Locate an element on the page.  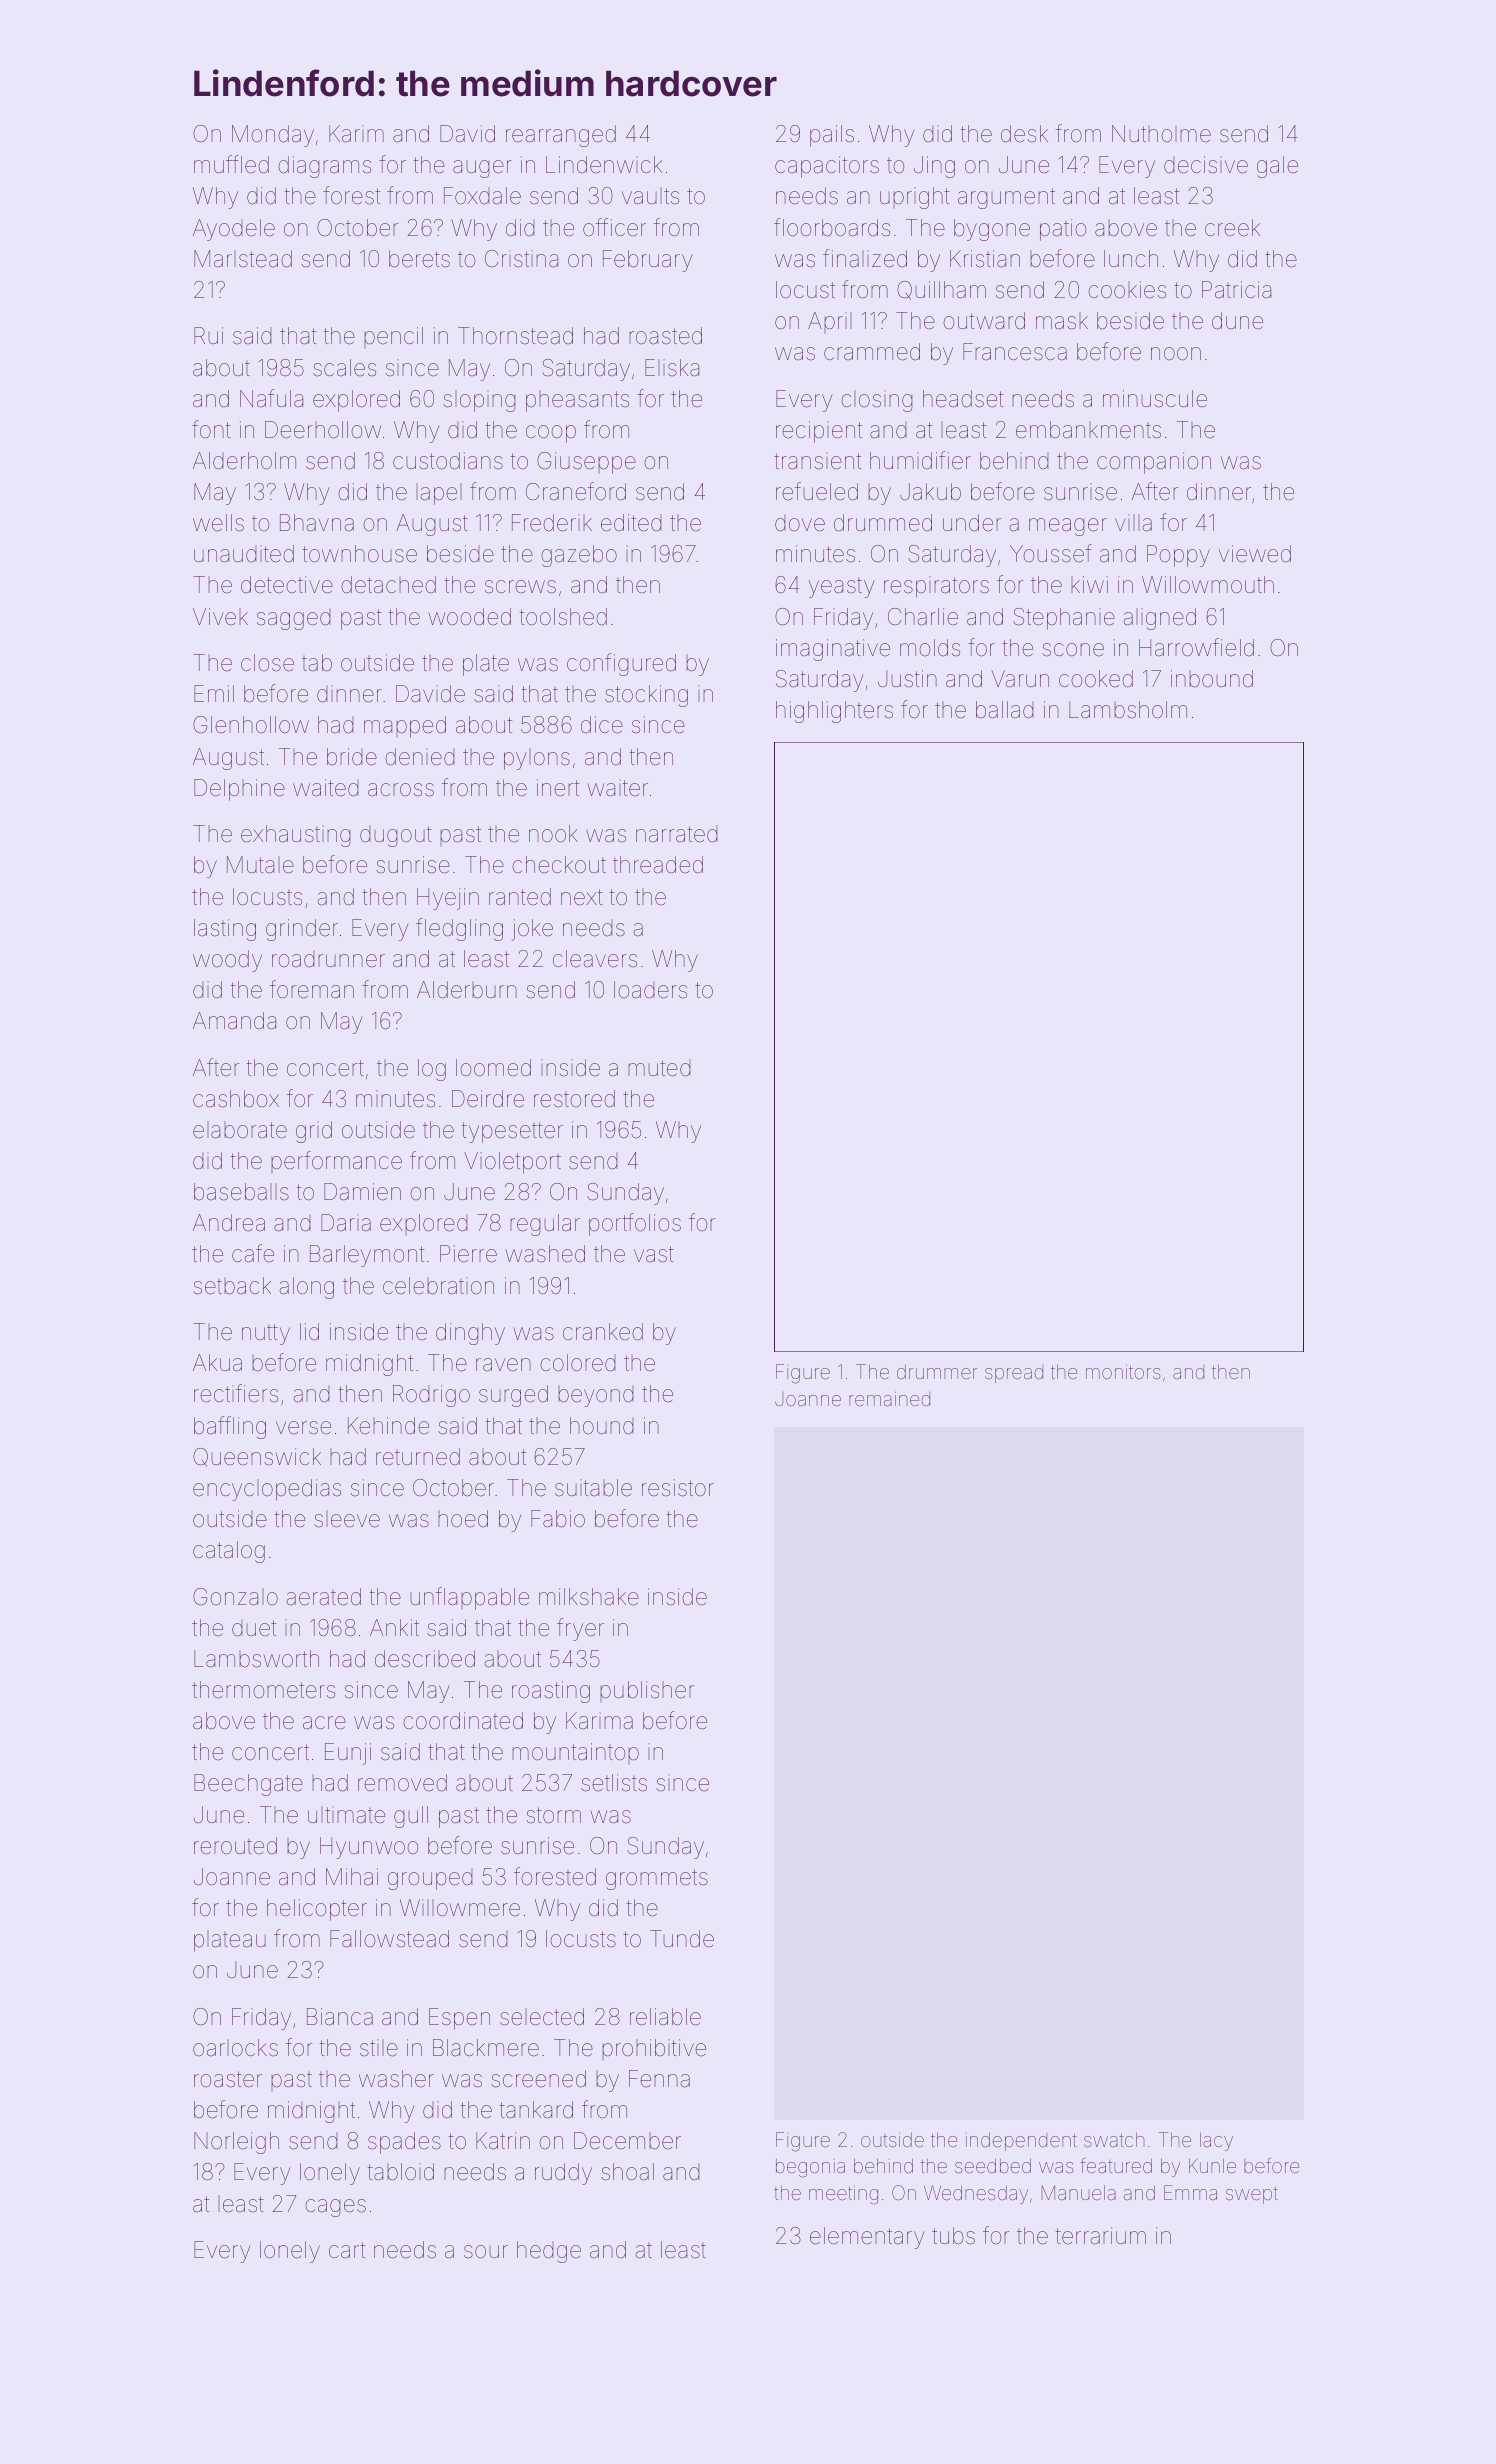
hedge is located at coordinates (549, 2252).
